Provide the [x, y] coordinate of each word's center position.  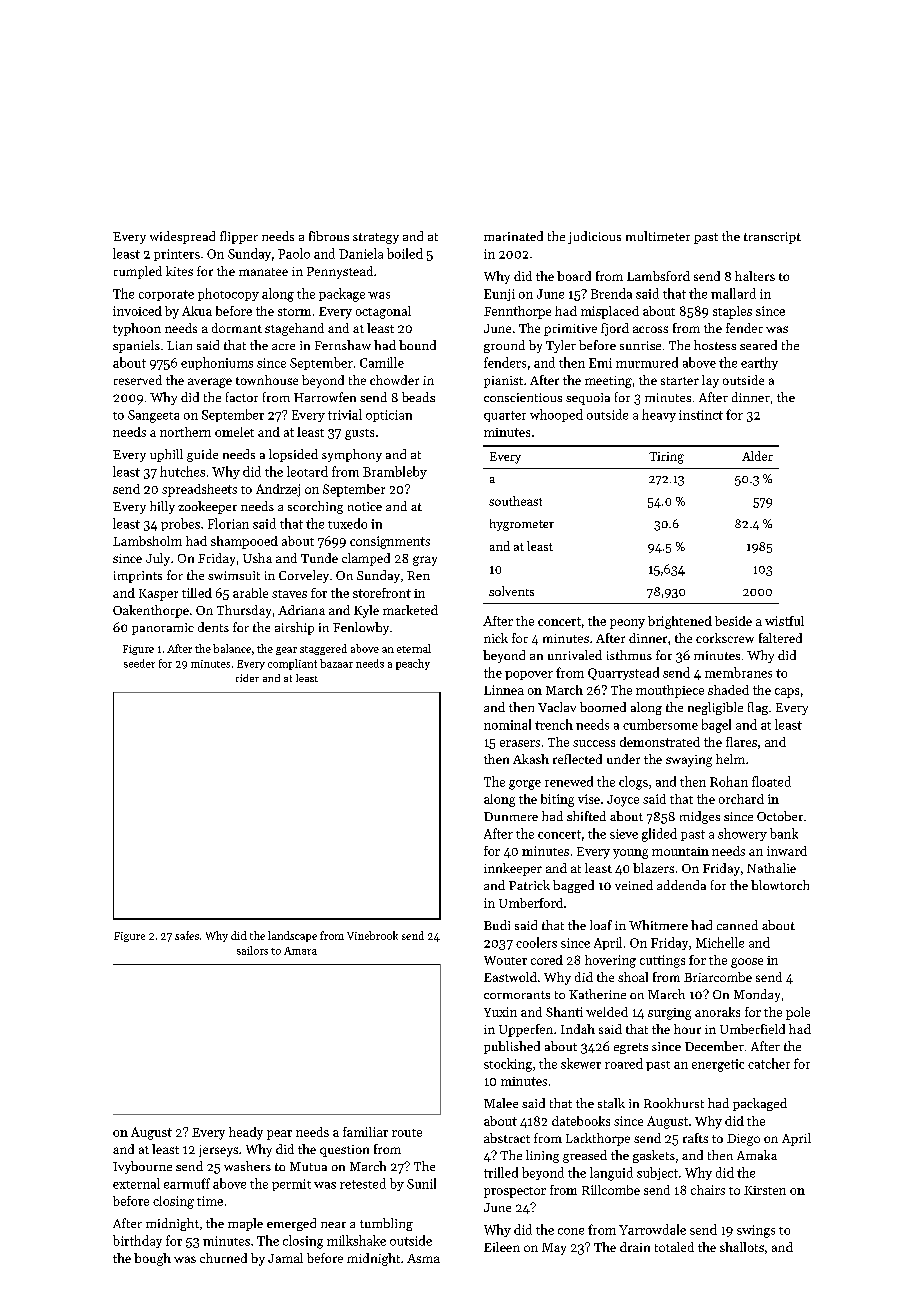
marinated [513, 236]
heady [246, 1133]
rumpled [138, 272]
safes [187, 935]
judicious [594, 237]
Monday [757, 995]
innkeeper [513, 869]
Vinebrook [372, 935]
